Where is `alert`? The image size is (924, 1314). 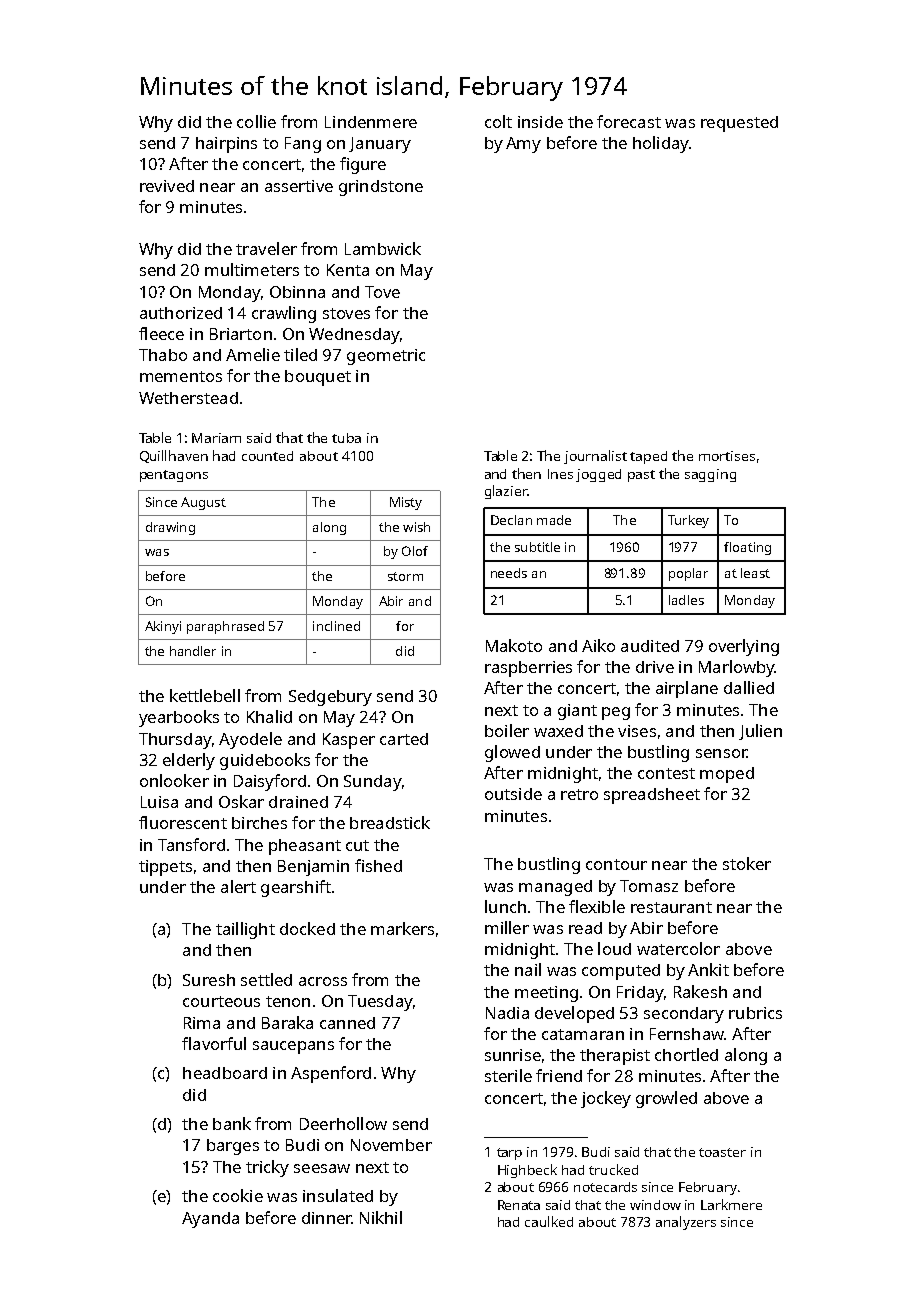 alert is located at coordinates (238, 886).
